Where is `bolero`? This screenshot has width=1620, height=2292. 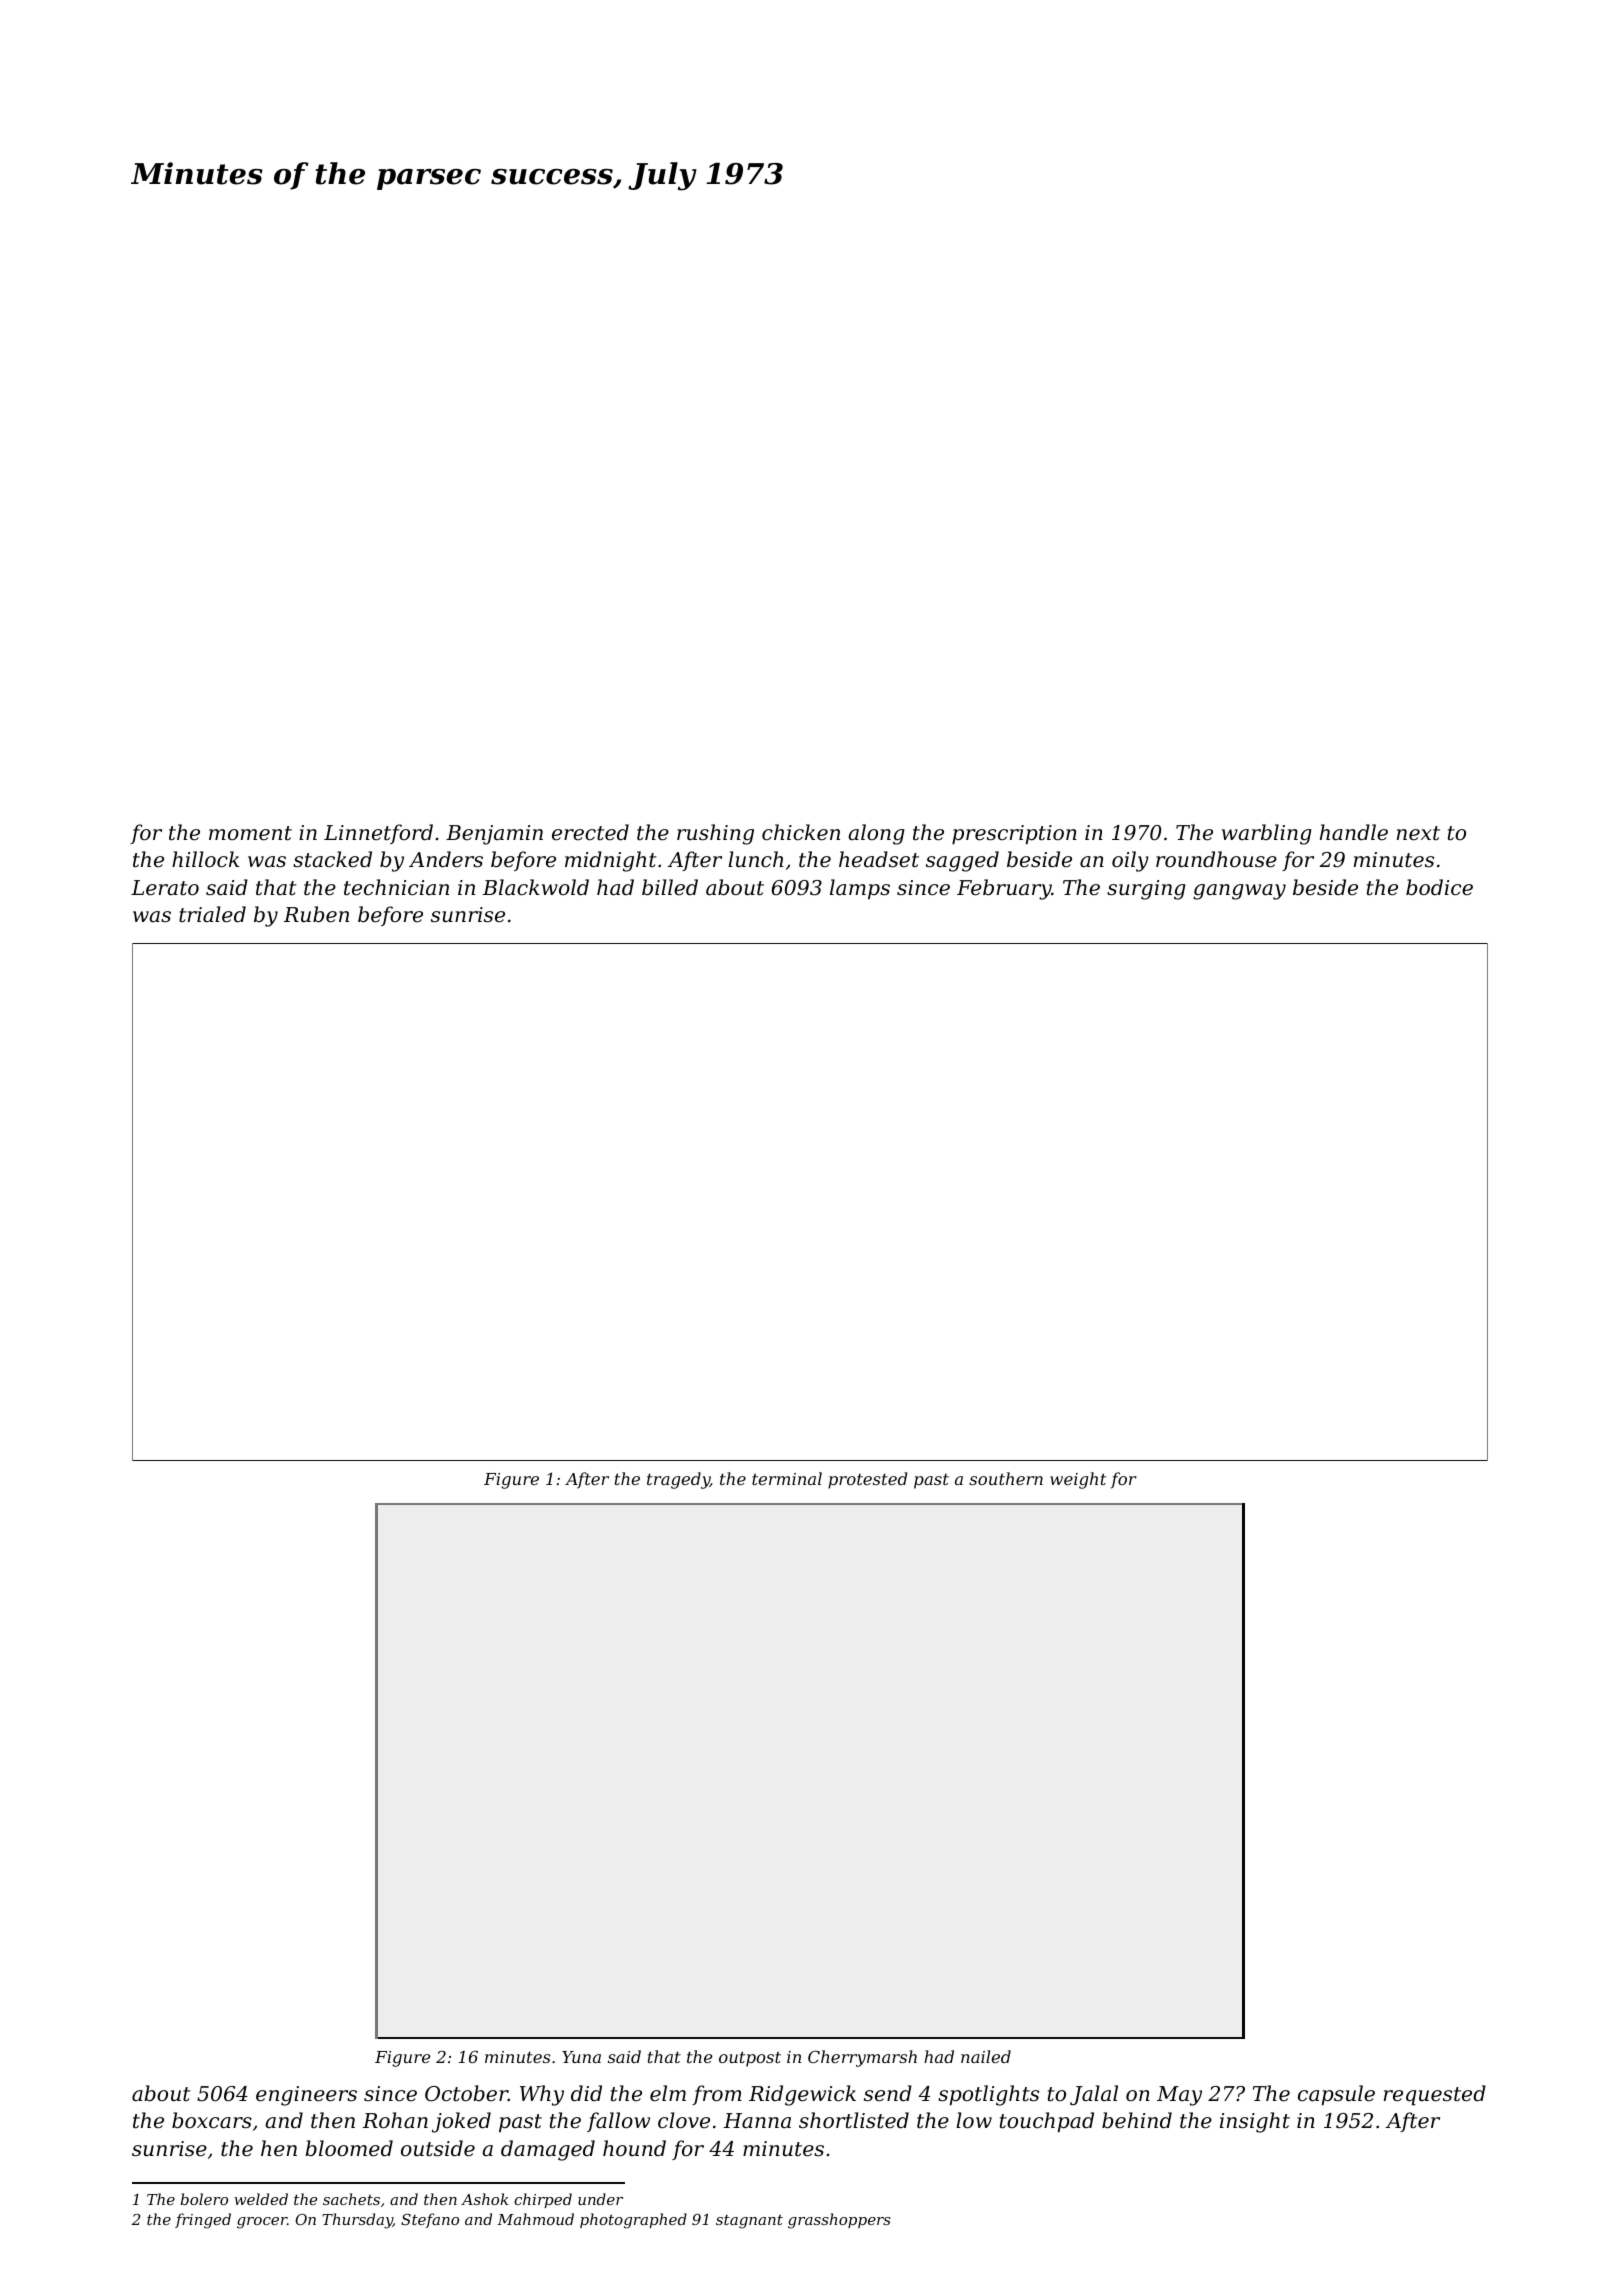 bolero is located at coordinates (204, 2199).
